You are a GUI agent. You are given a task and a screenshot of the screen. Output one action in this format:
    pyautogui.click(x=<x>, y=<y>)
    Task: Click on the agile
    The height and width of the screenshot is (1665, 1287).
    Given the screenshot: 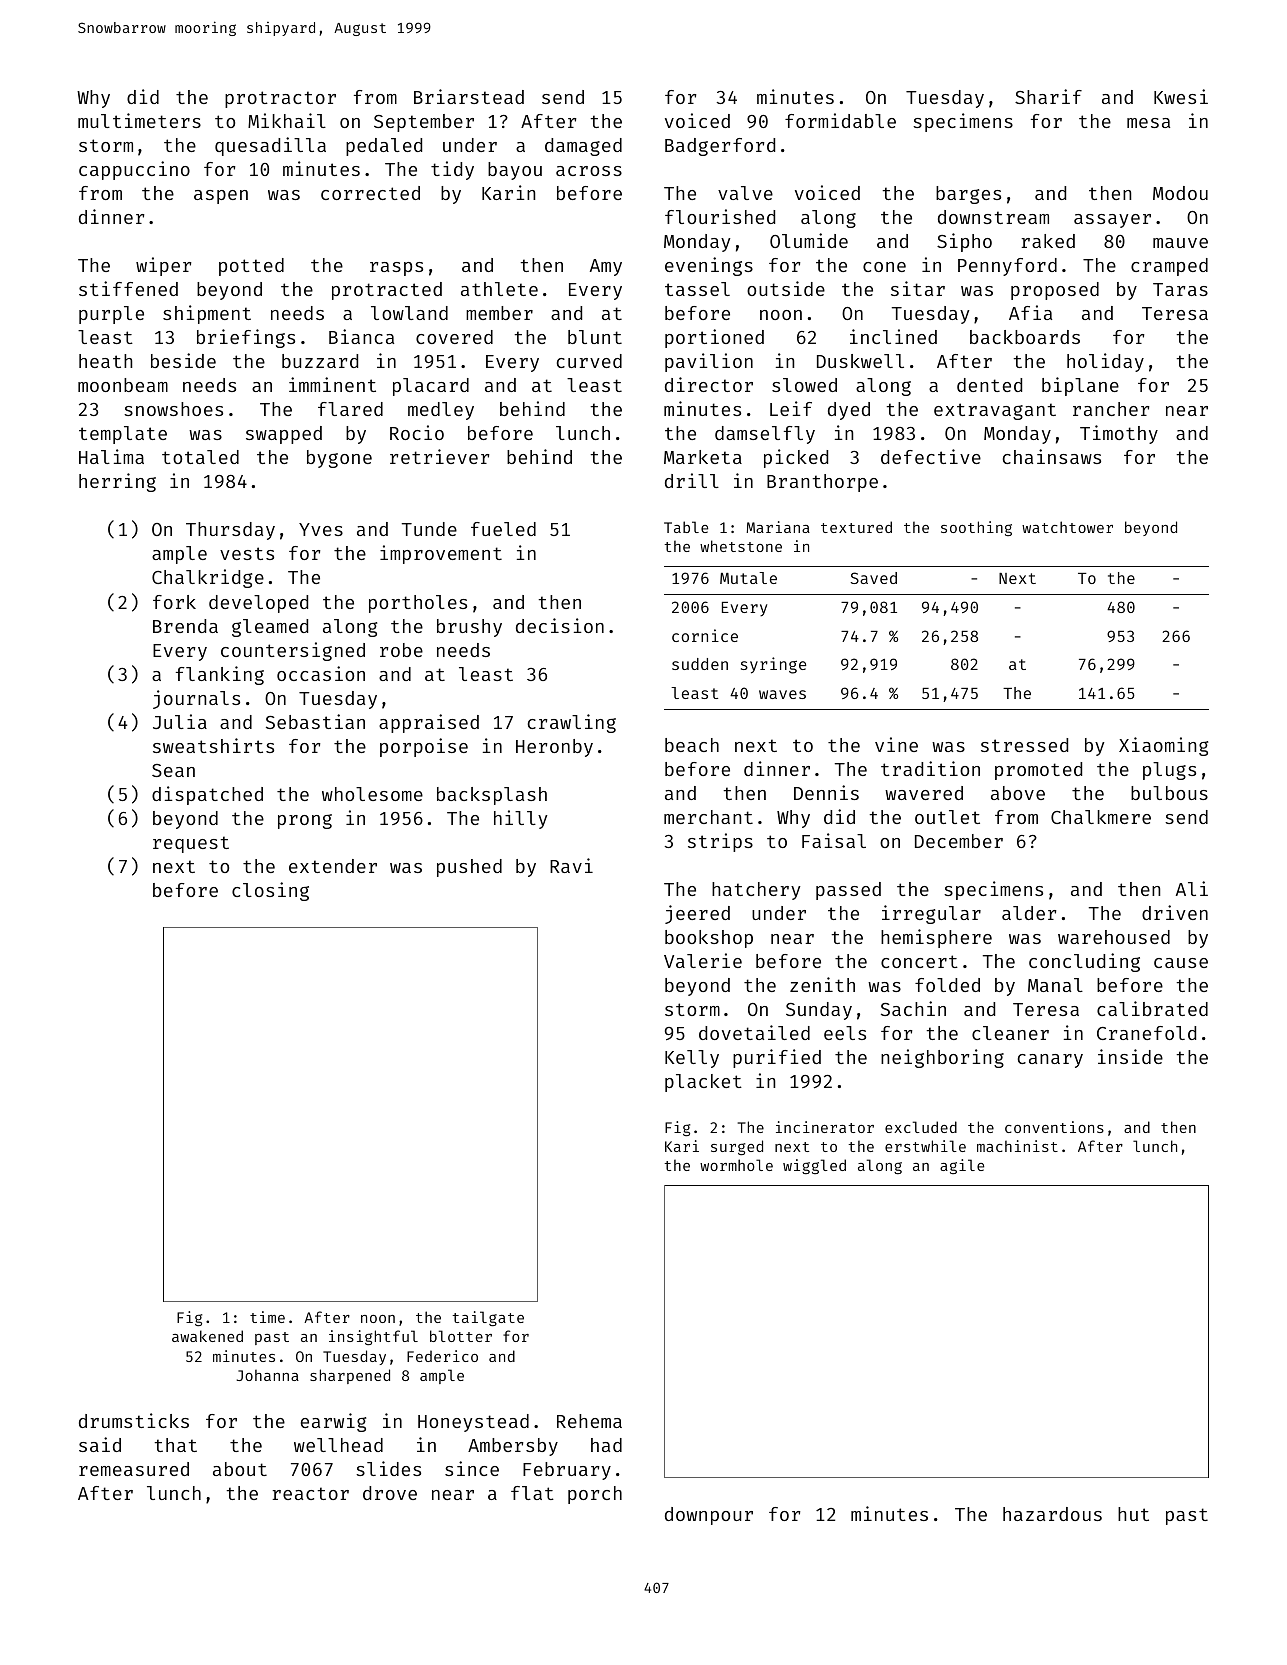 What is the action you would take?
    pyautogui.click(x=962, y=1166)
